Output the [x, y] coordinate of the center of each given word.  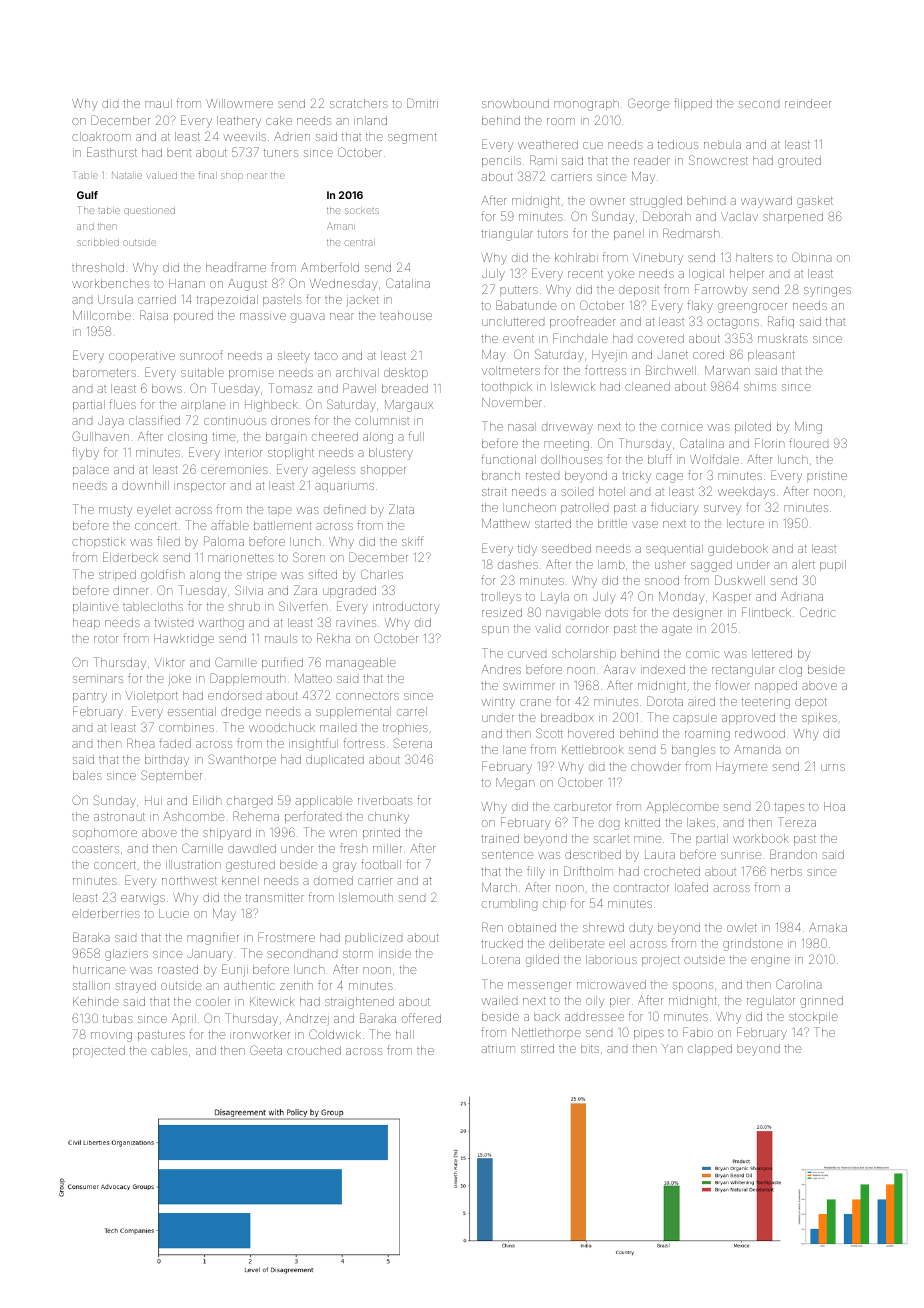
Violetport [152, 696]
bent [179, 152]
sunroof [201, 355]
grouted [799, 162]
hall [405, 1034]
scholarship [584, 654]
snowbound [515, 103]
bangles [693, 751]
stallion [91, 985]
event [518, 339]
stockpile [813, 1017]
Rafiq [781, 322]
